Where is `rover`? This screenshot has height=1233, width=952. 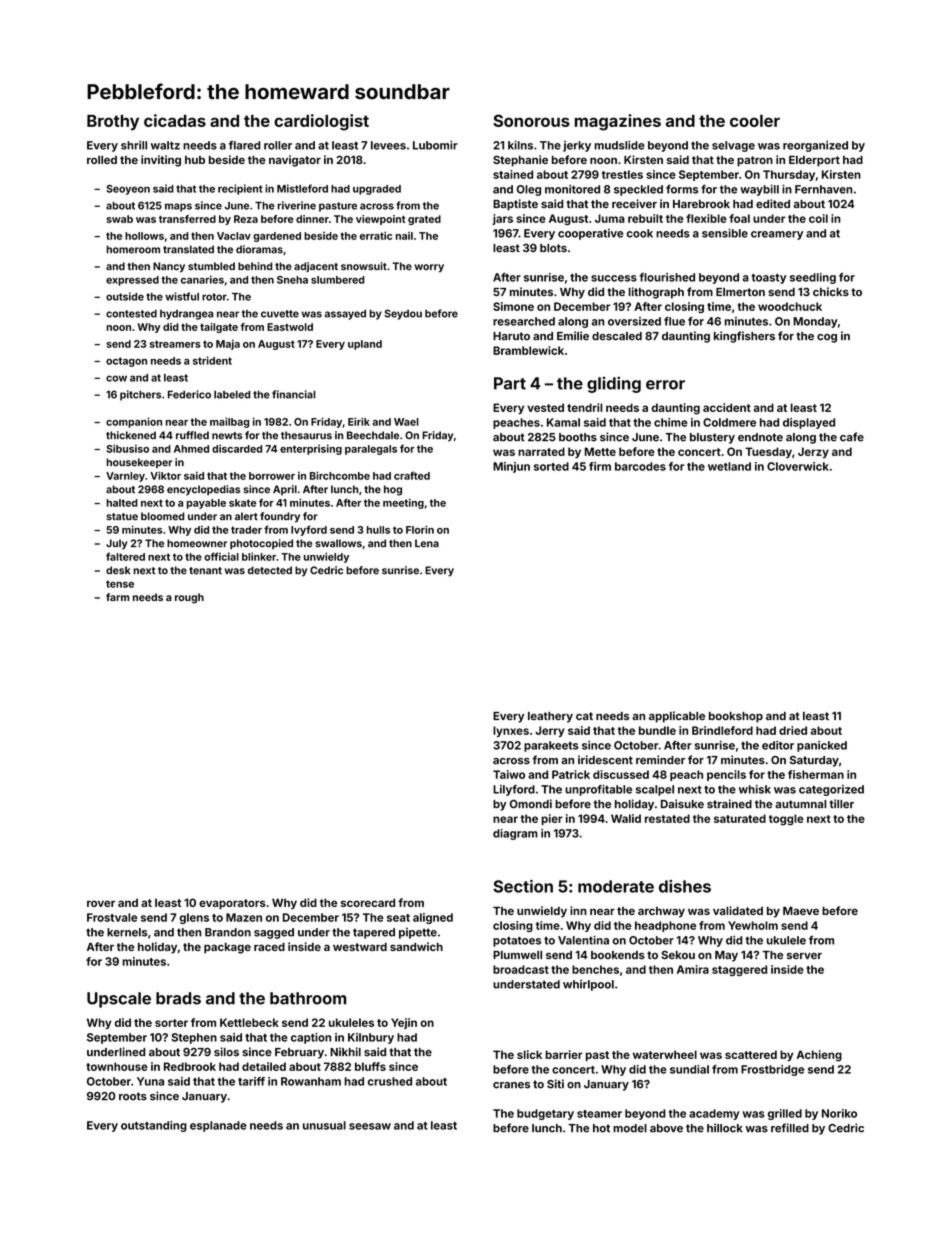
rover is located at coordinates (101, 903).
